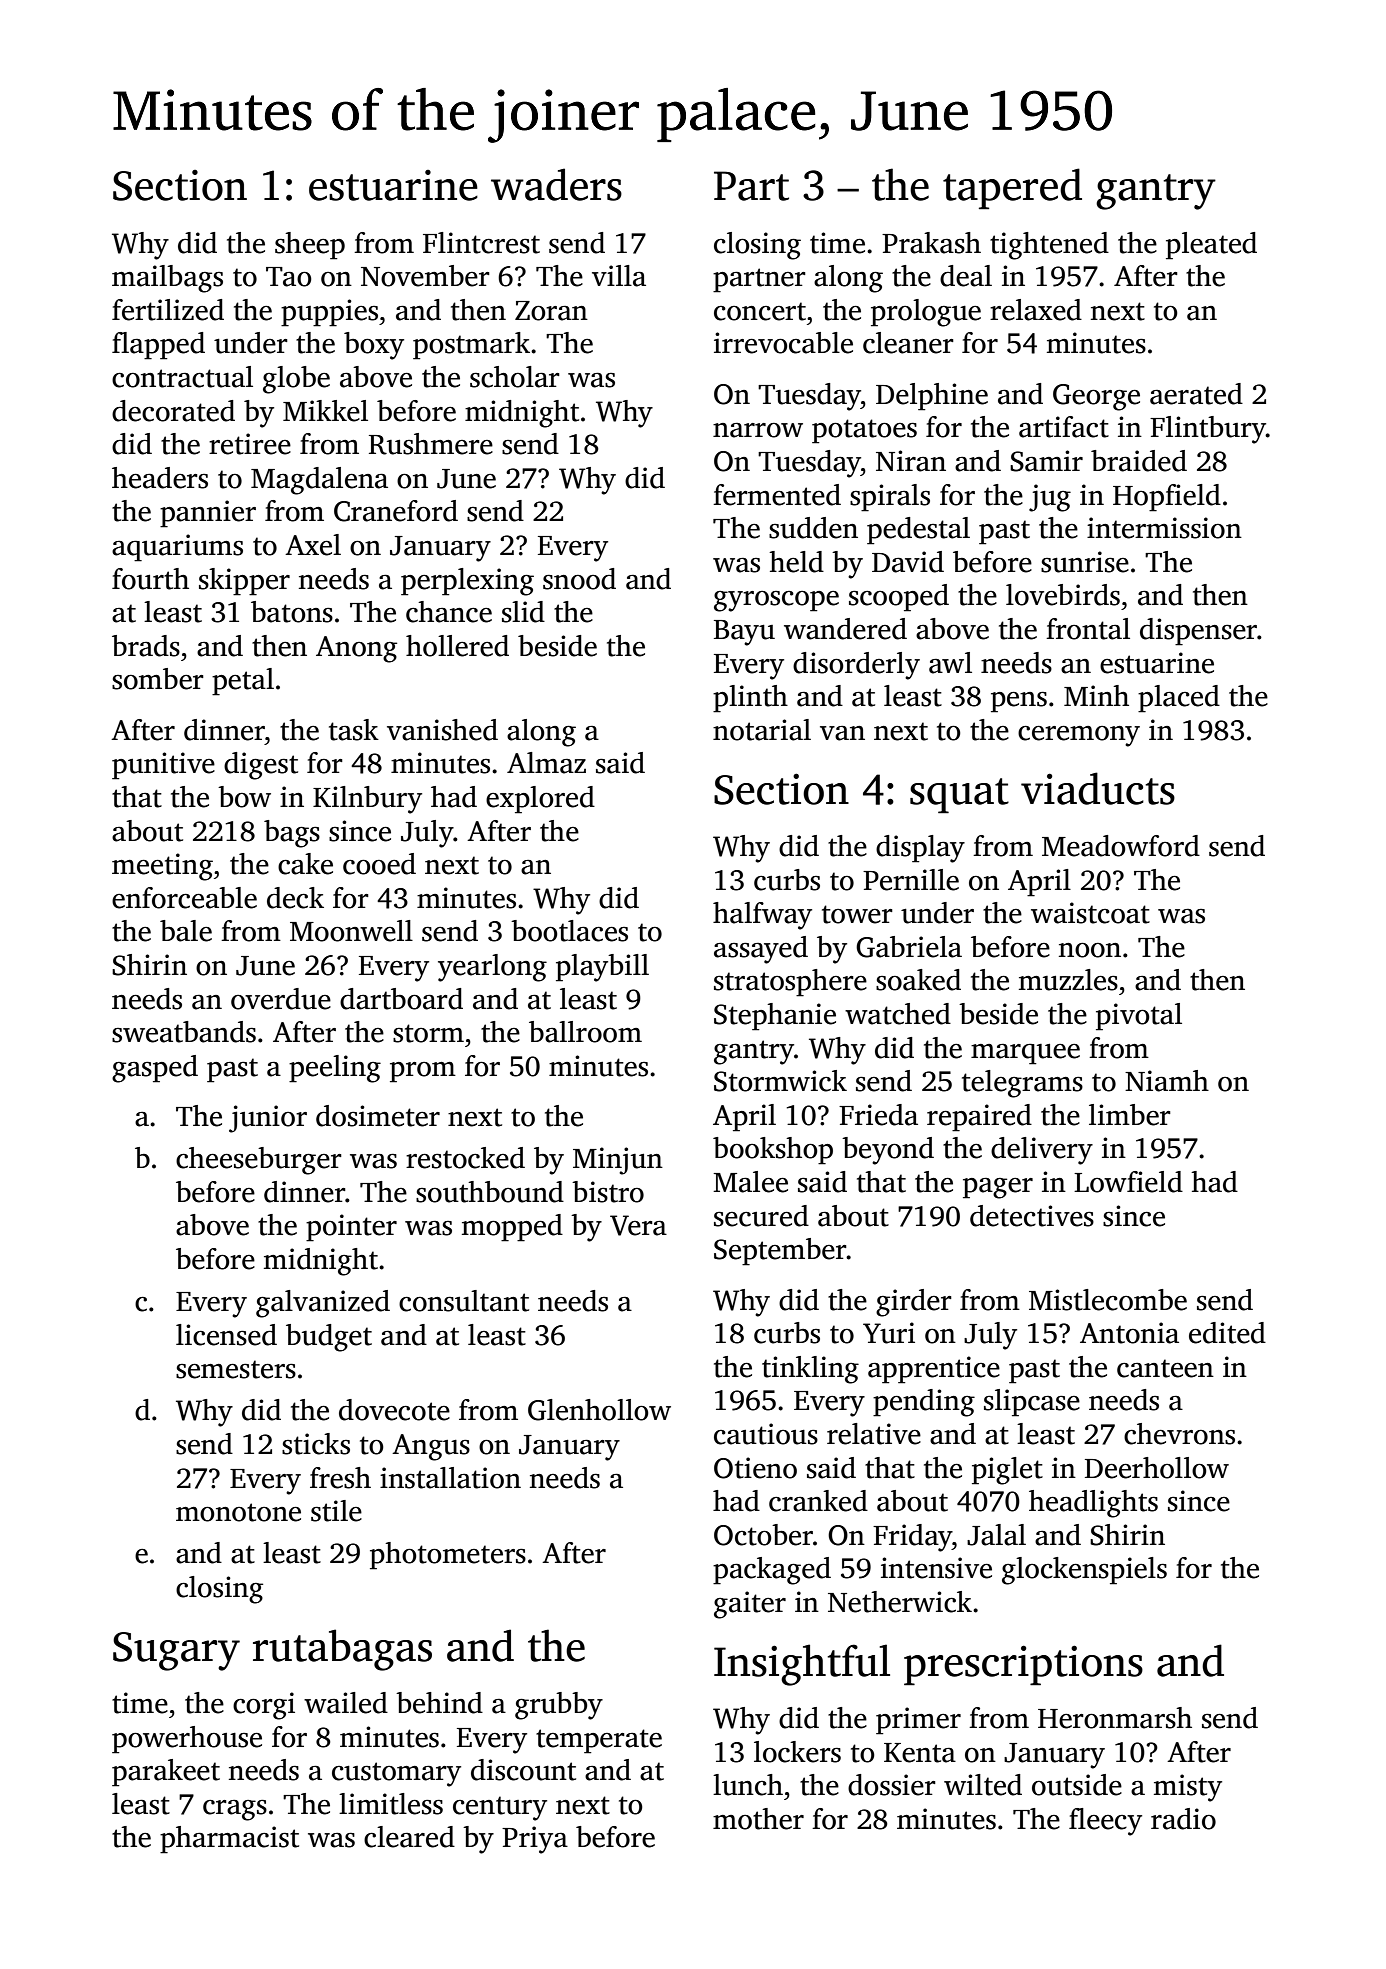 The height and width of the image is (1969, 1386). What do you see at coordinates (243, 682) in the image?
I see `petal` at bounding box center [243, 682].
